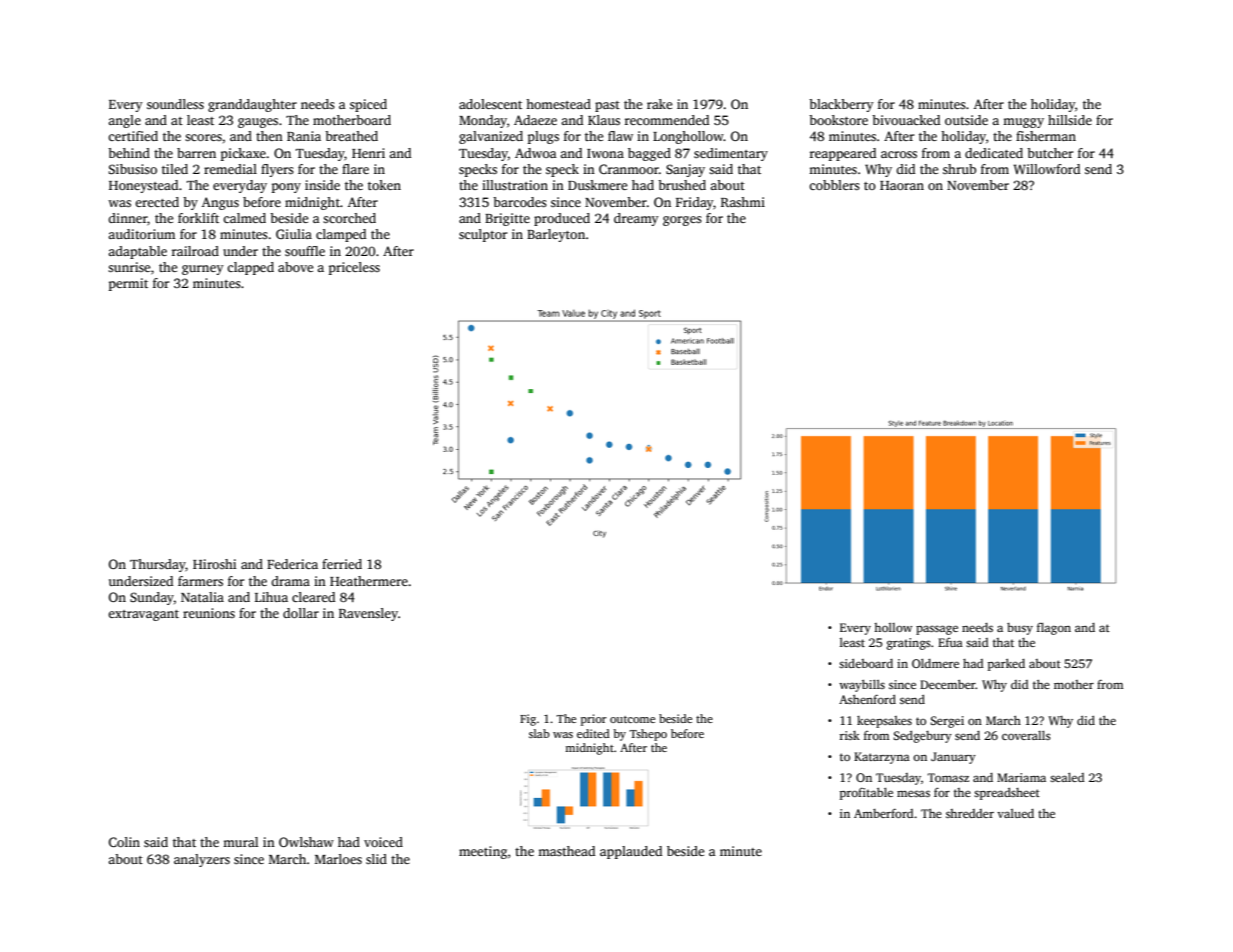 The height and width of the page is (952, 1233). What do you see at coordinates (200, 581) in the page?
I see `farmers` at bounding box center [200, 581].
